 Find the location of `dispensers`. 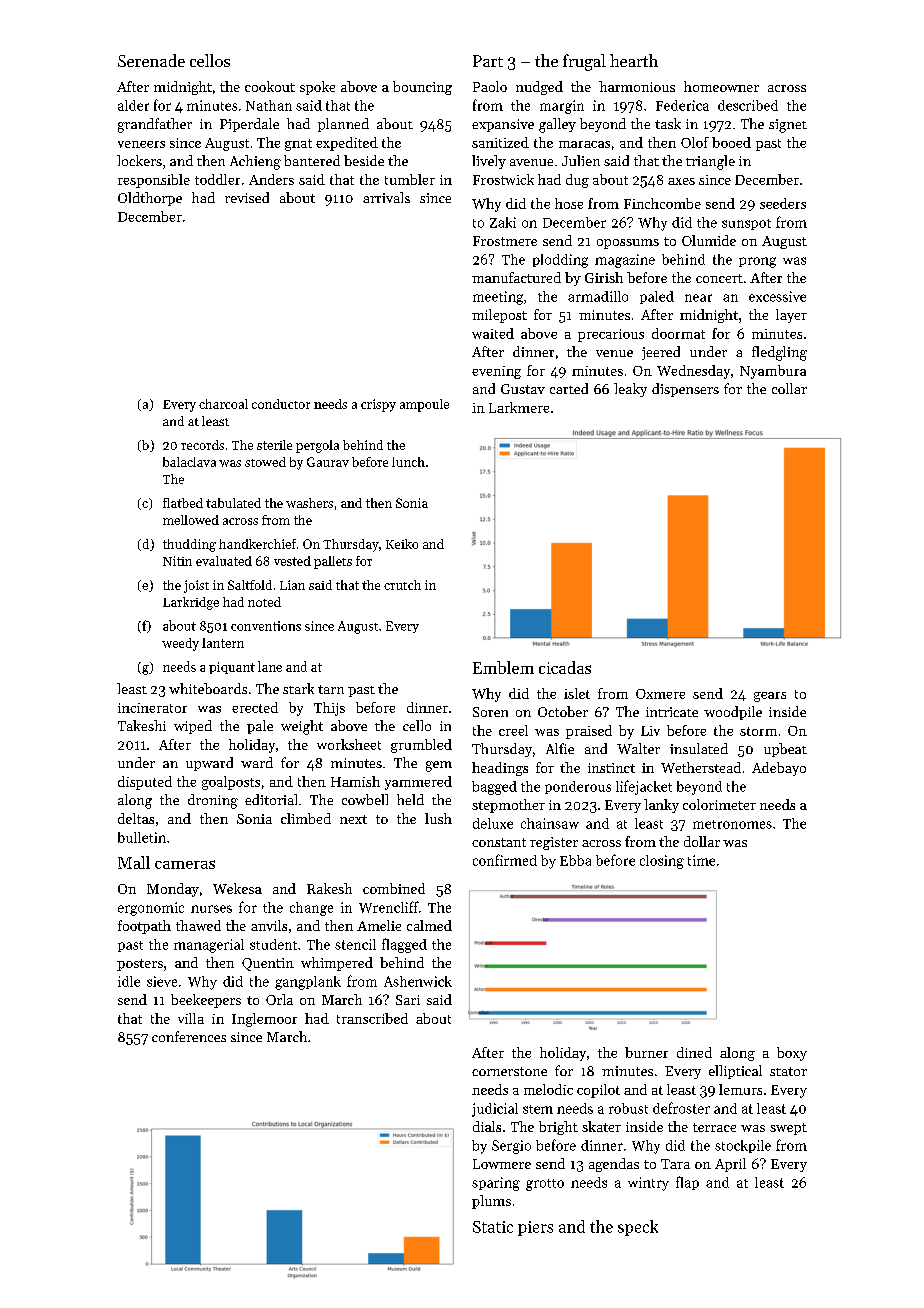

dispensers is located at coordinates (685, 390).
